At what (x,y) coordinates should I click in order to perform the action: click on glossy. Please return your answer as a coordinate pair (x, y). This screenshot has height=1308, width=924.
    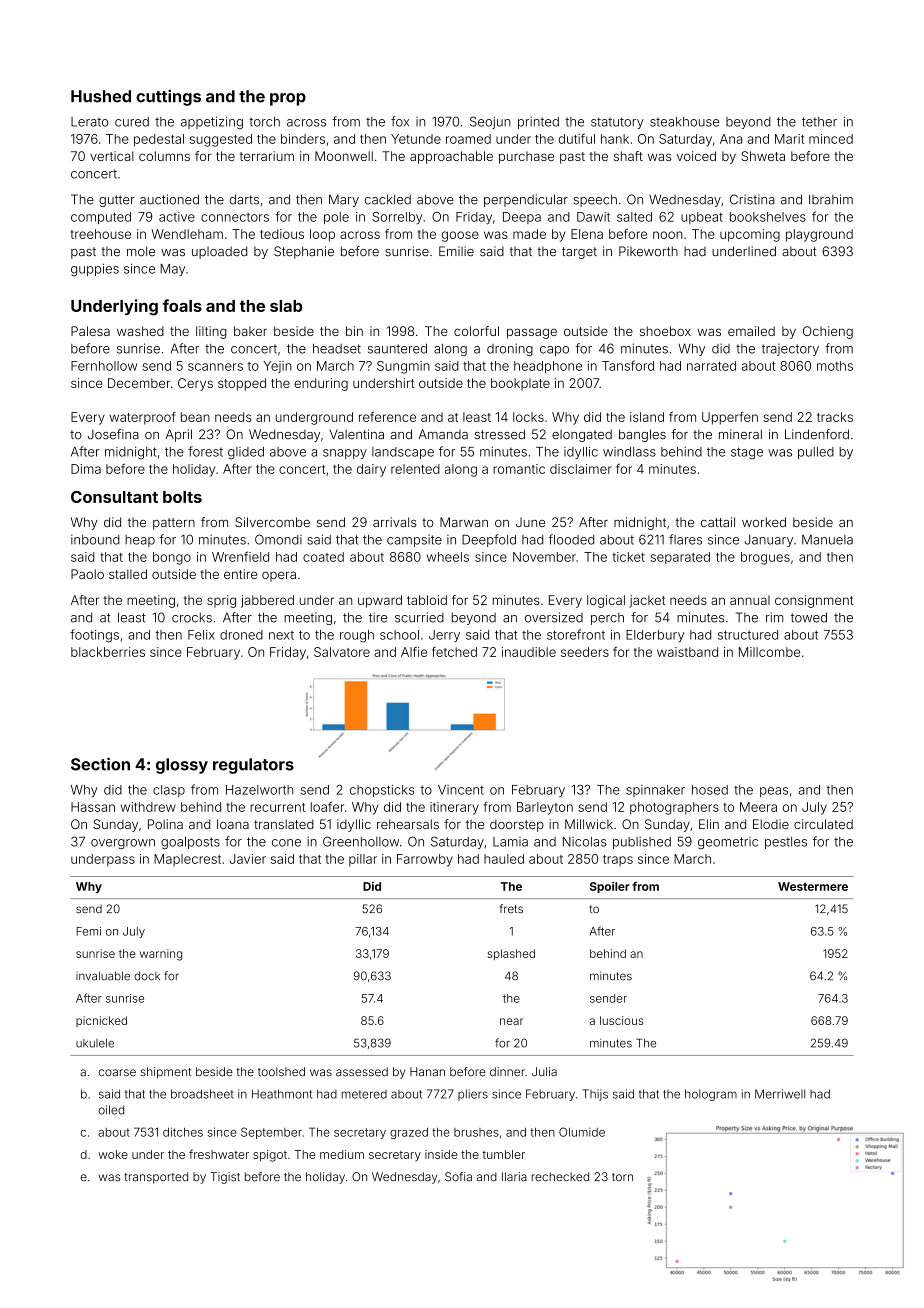
    Looking at the image, I should click on (182, 766).
